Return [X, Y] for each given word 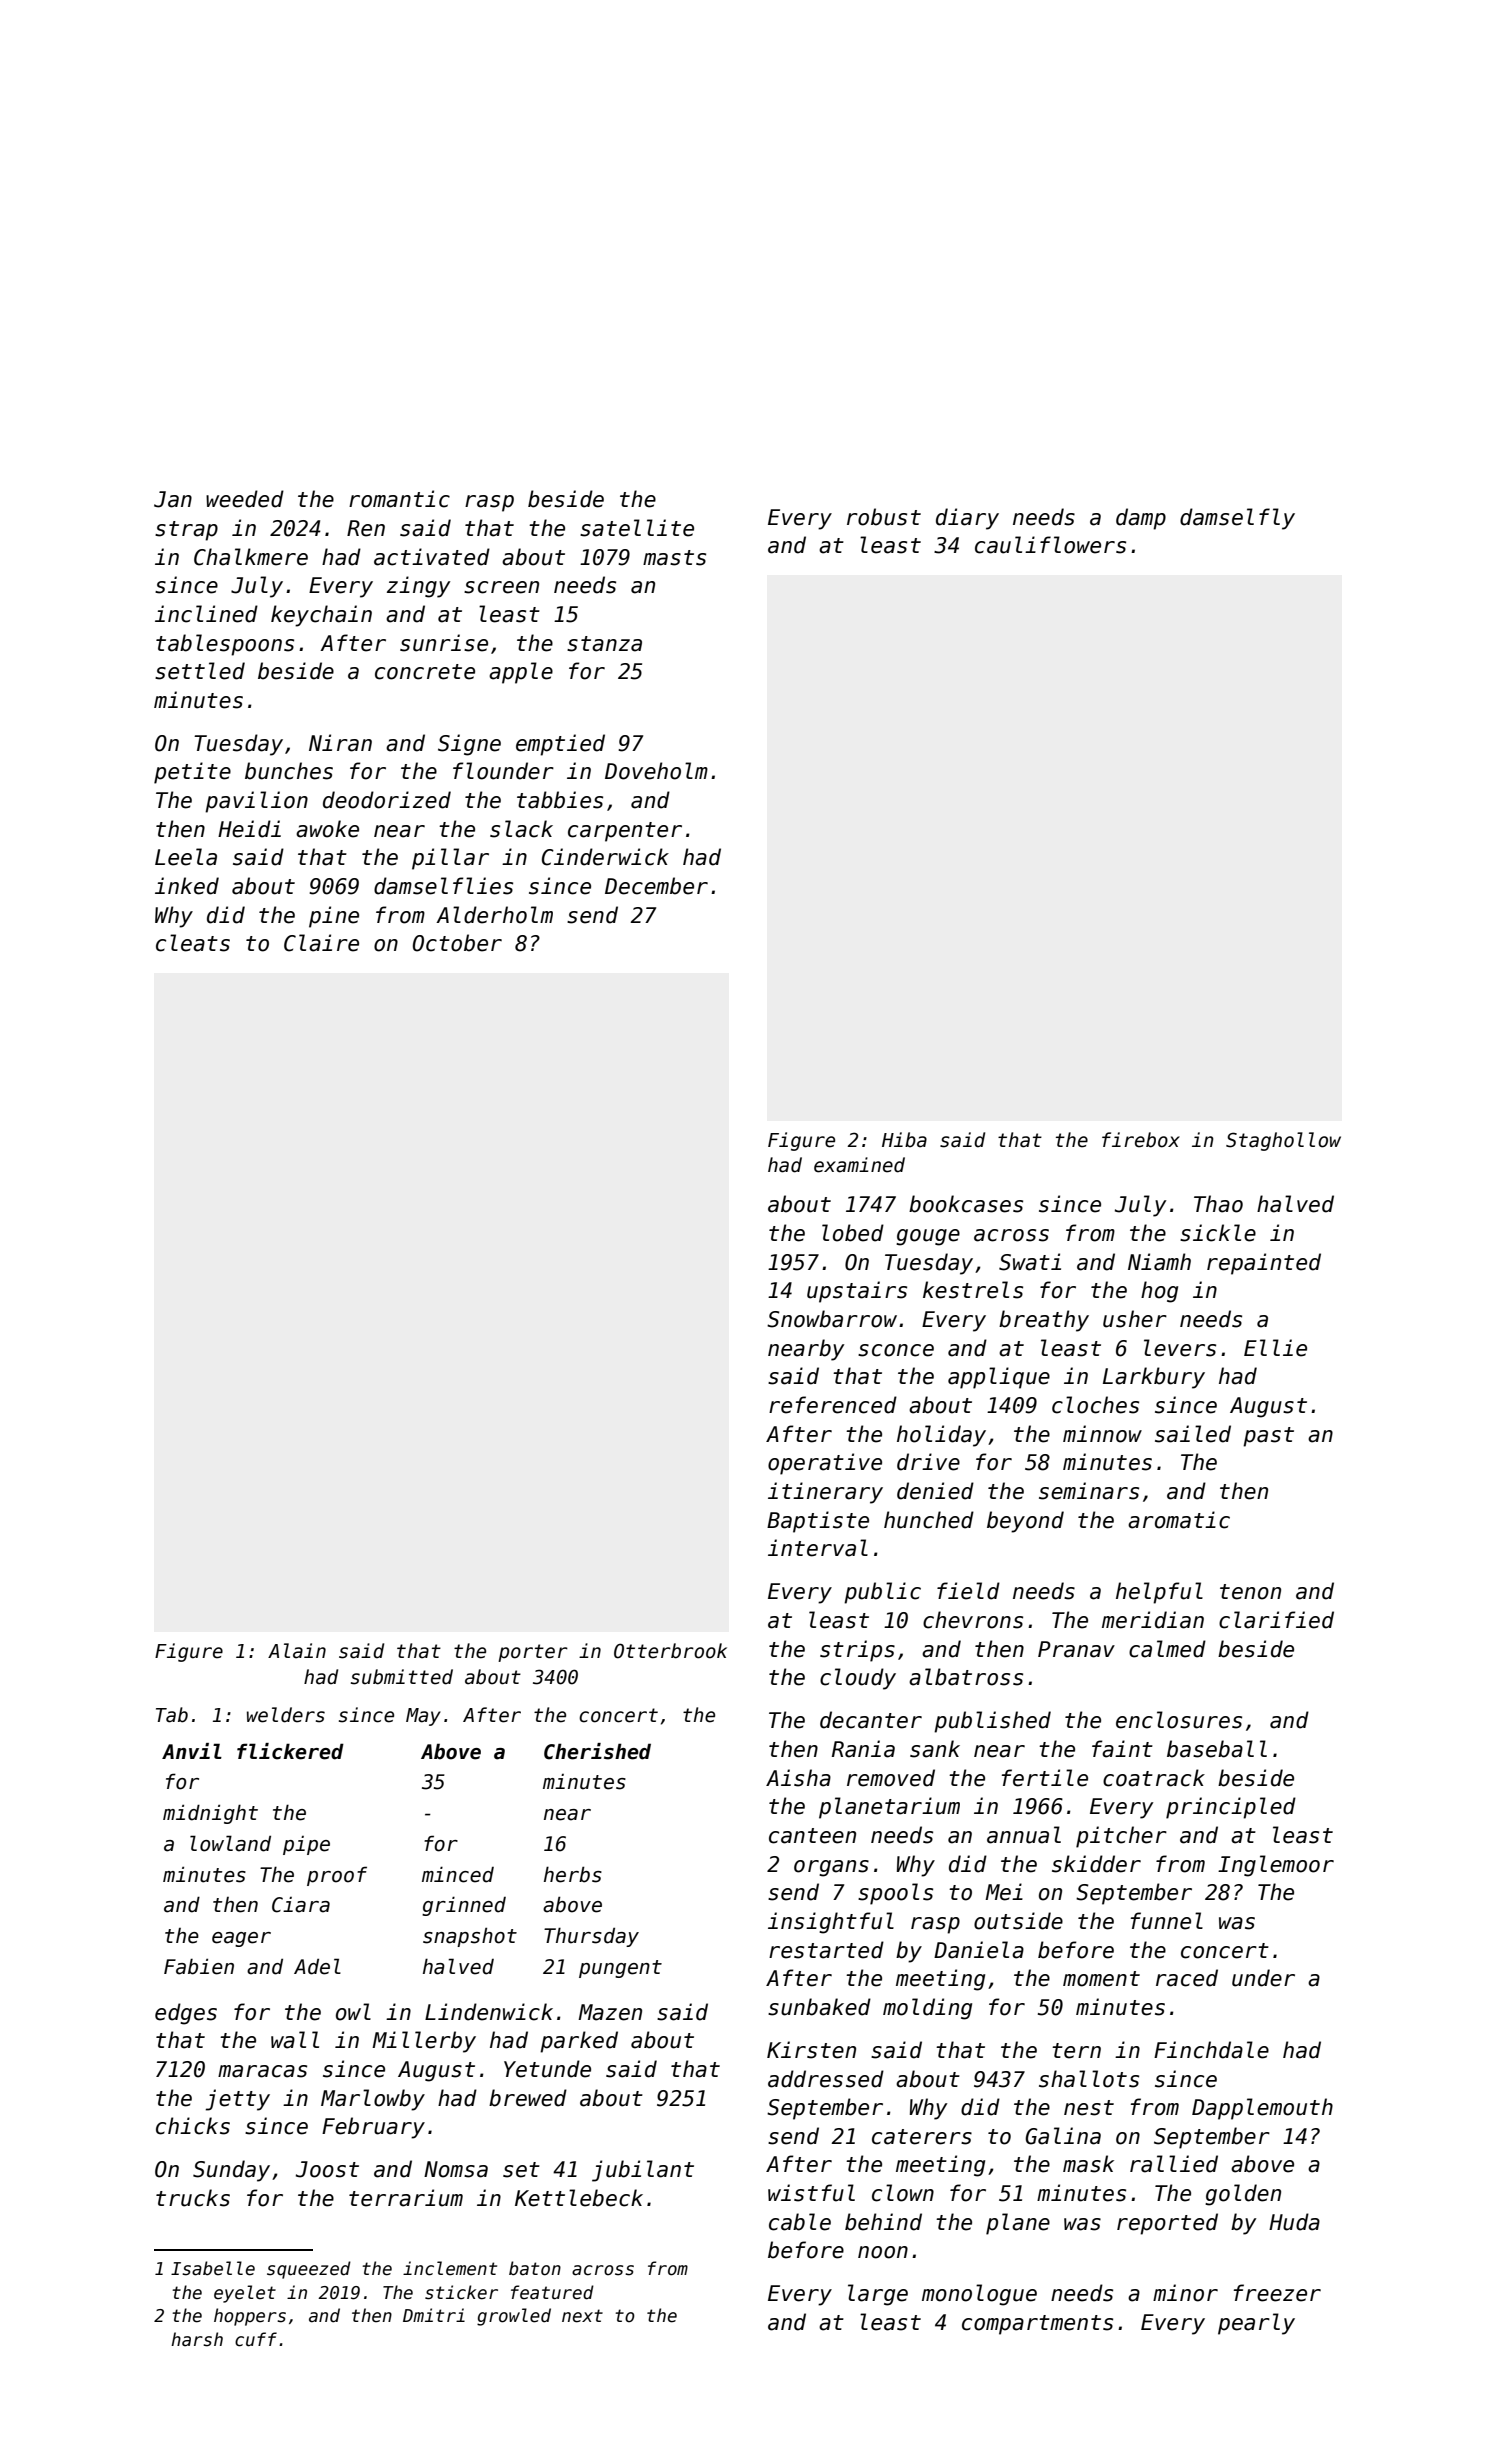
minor [1185, 2293]
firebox [1141, 1140]
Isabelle [213, 2268]
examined [859, 1165]
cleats [193, 943]
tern [1076, 2051]
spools [895, 1894]
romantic [399, 499]
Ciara [301, 1905]
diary [967, 519]
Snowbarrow [832, 1319]
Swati [1030, 1262]
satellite [637, 528]
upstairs [857, 1292]
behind [883, 2222]
